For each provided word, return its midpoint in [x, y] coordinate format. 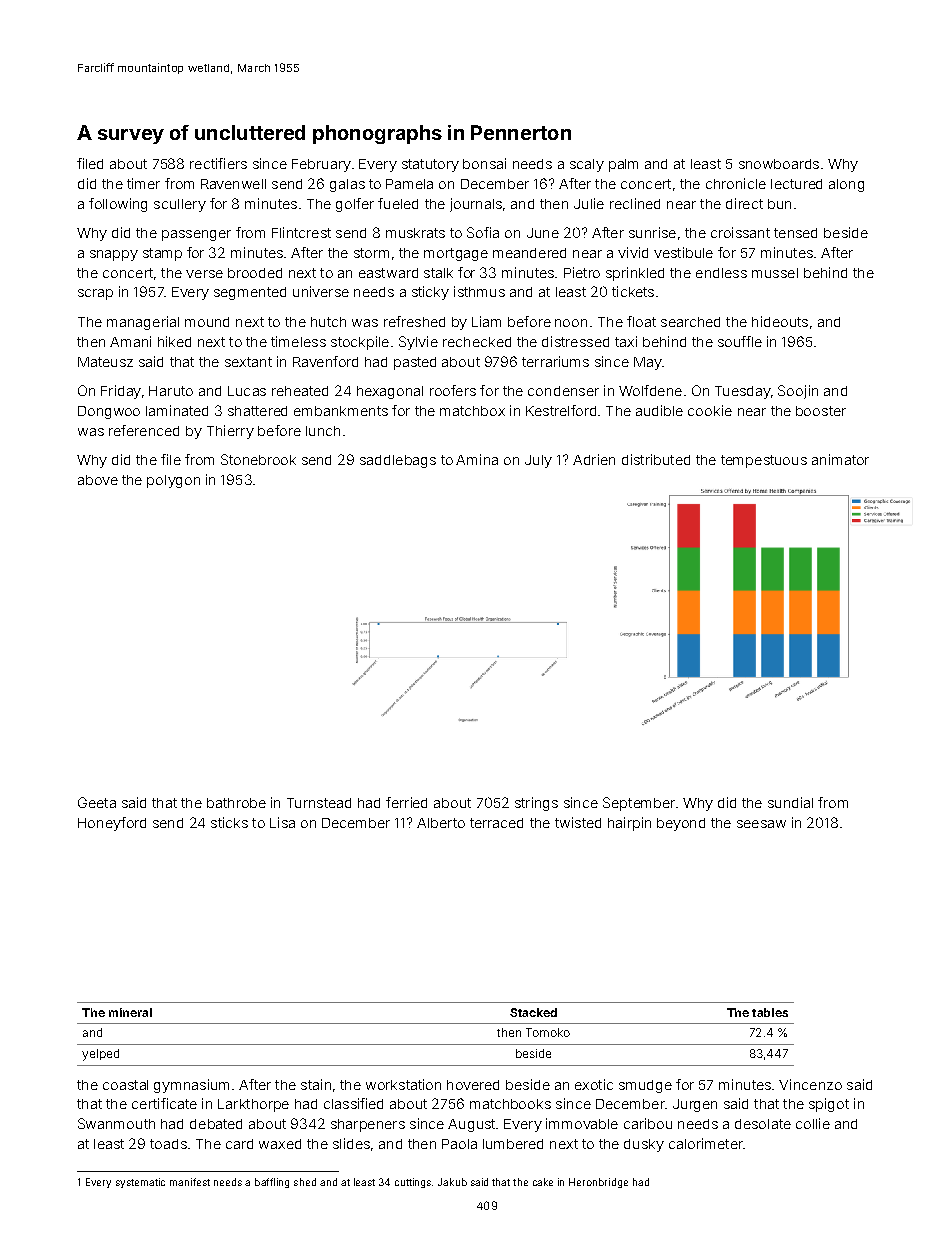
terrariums [555, 361]
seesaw [761, 824]
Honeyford [112, 824]
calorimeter [706, 1143]
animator [840, 459]
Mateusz [105, 362]
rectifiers [218, 163]
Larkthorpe [253, 1105]
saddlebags [398, 461]
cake [543, 1182]
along [846, 185]
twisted [578, 822]
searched [690, 322]
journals [476, 205]
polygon [173, 481]
